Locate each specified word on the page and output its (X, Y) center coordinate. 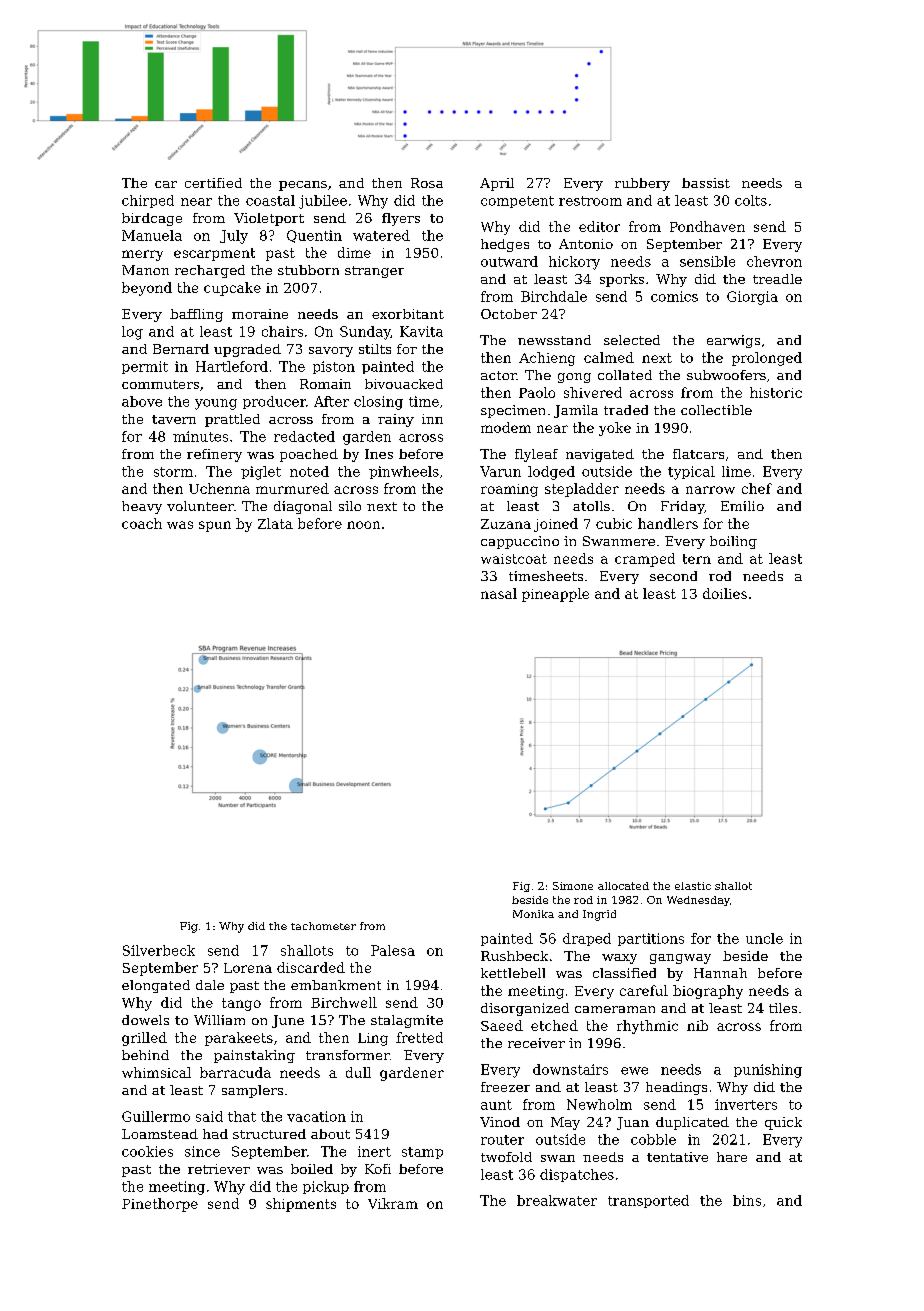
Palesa (393, 950)
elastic (693, 886)
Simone (573, 886)
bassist (706, 183)
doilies (725, 593)
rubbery (642, 184)
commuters (160, 384)
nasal (499, 593)
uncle (764, 938)
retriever (219, 1169)
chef (757, 488)
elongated (156, 986)
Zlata (275, 523)
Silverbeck (159, 950)
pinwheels (404, 472)
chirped (148, 201)
